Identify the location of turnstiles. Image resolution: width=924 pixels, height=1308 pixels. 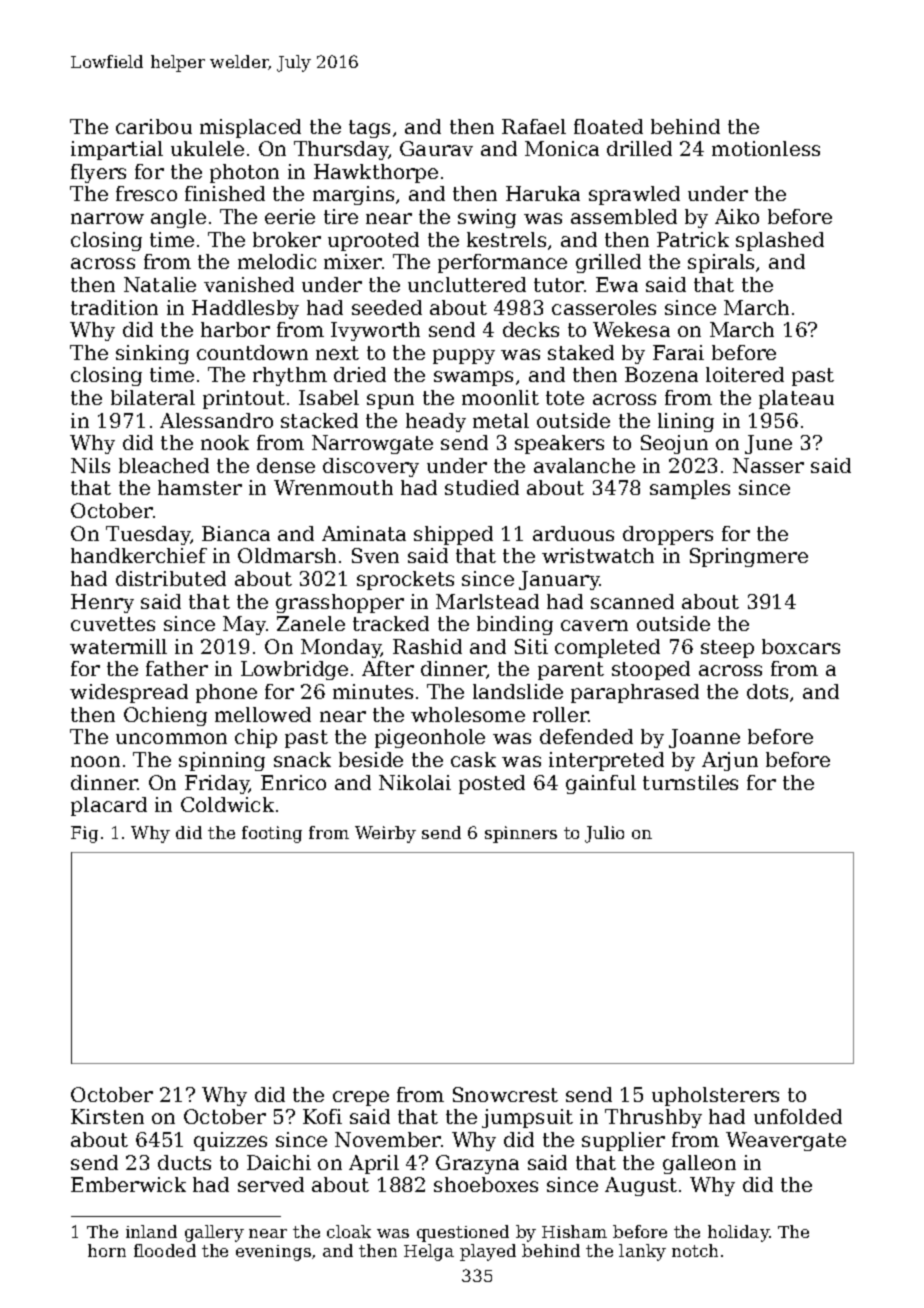
(690, 782).
